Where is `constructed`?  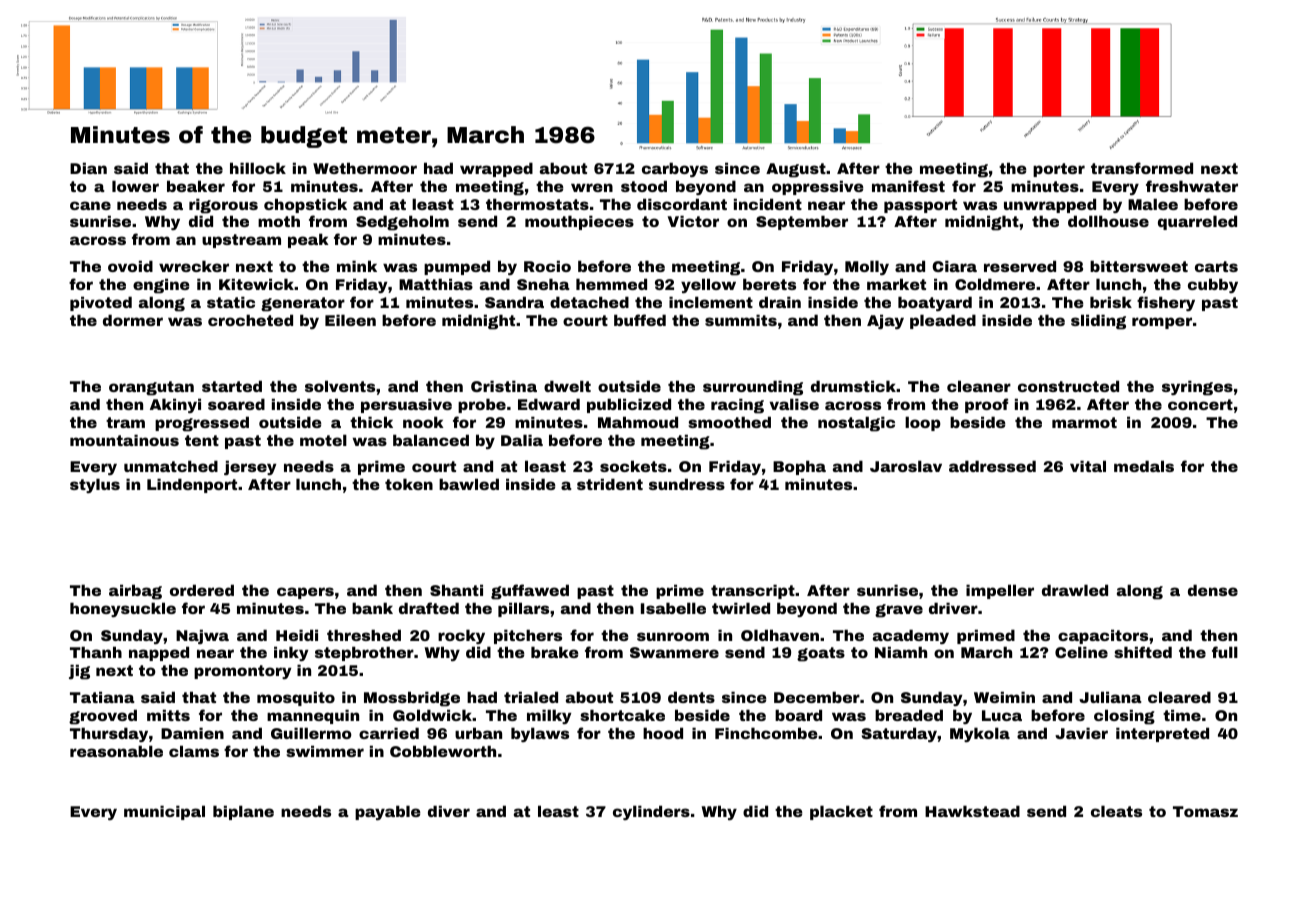 constructed is located at coordinates (1068, 386).
